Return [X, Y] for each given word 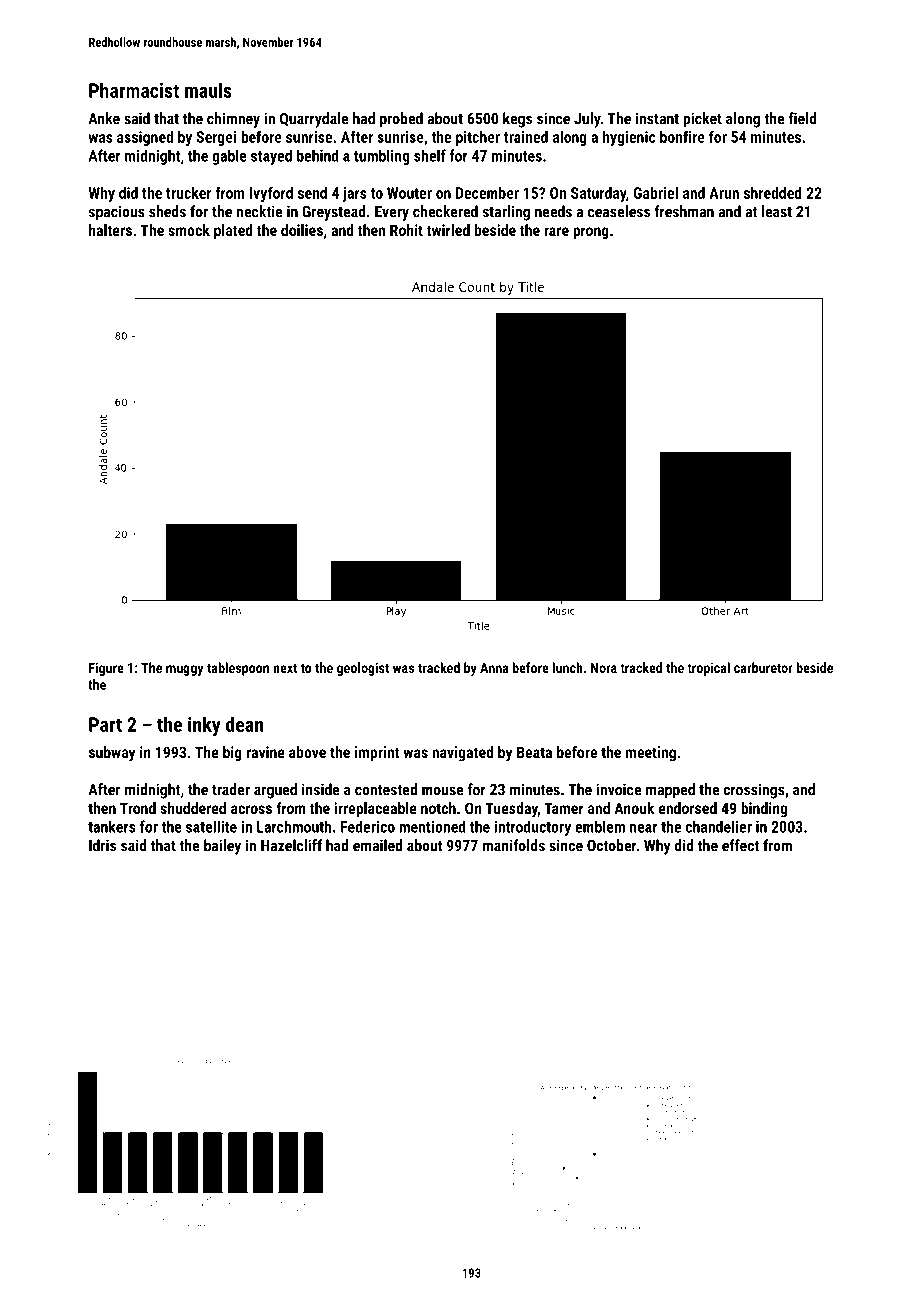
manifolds [514, 845]
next [285, 668]
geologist [363, 669]
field [803, 118]
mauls [208, 90]
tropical [708, 669]
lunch [568, 667]
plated [233, 231]
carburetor [763, 667]
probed [401, 120]
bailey [222, 847]
